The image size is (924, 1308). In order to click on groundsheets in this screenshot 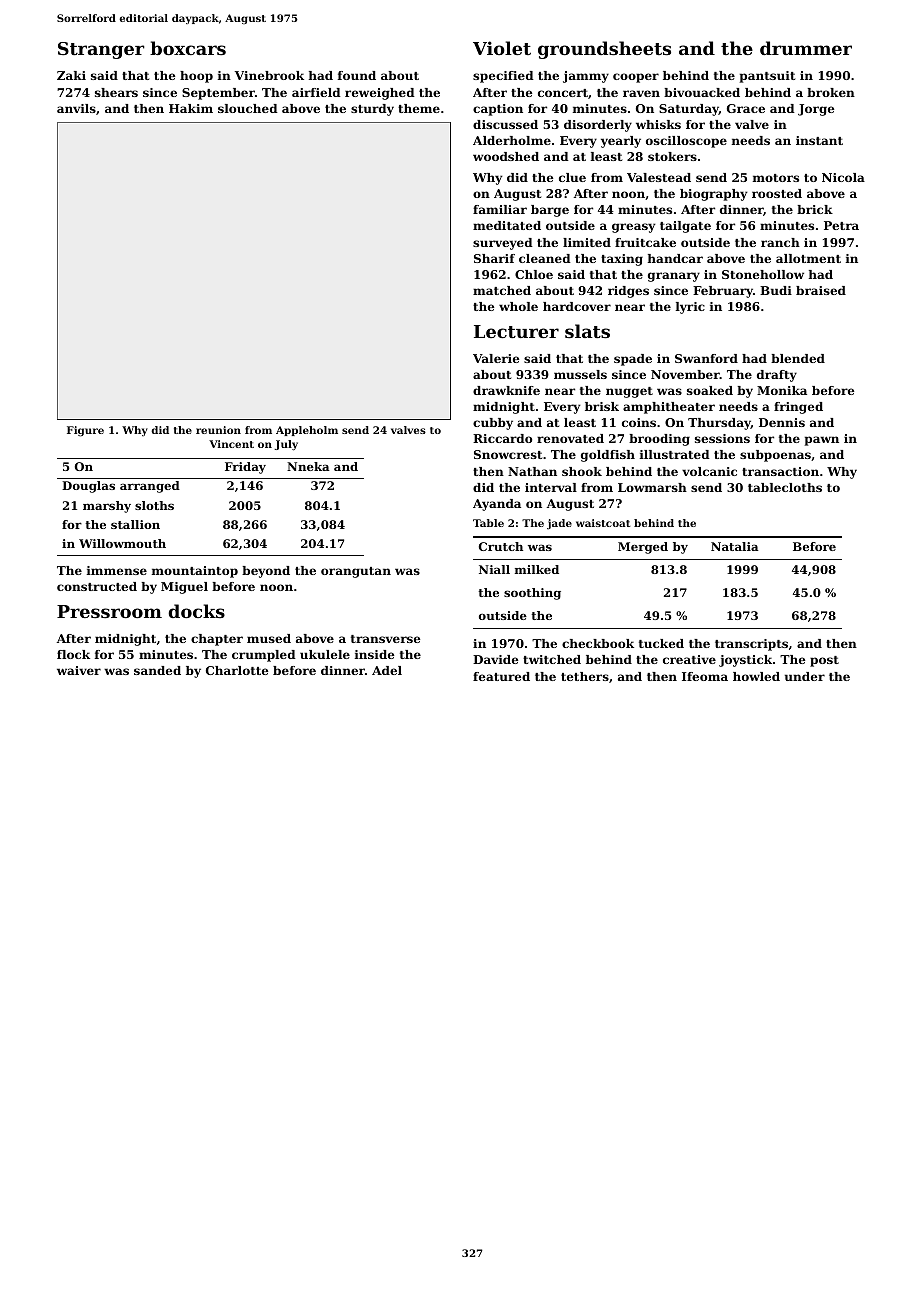, I will do `click(604, 50)`.
